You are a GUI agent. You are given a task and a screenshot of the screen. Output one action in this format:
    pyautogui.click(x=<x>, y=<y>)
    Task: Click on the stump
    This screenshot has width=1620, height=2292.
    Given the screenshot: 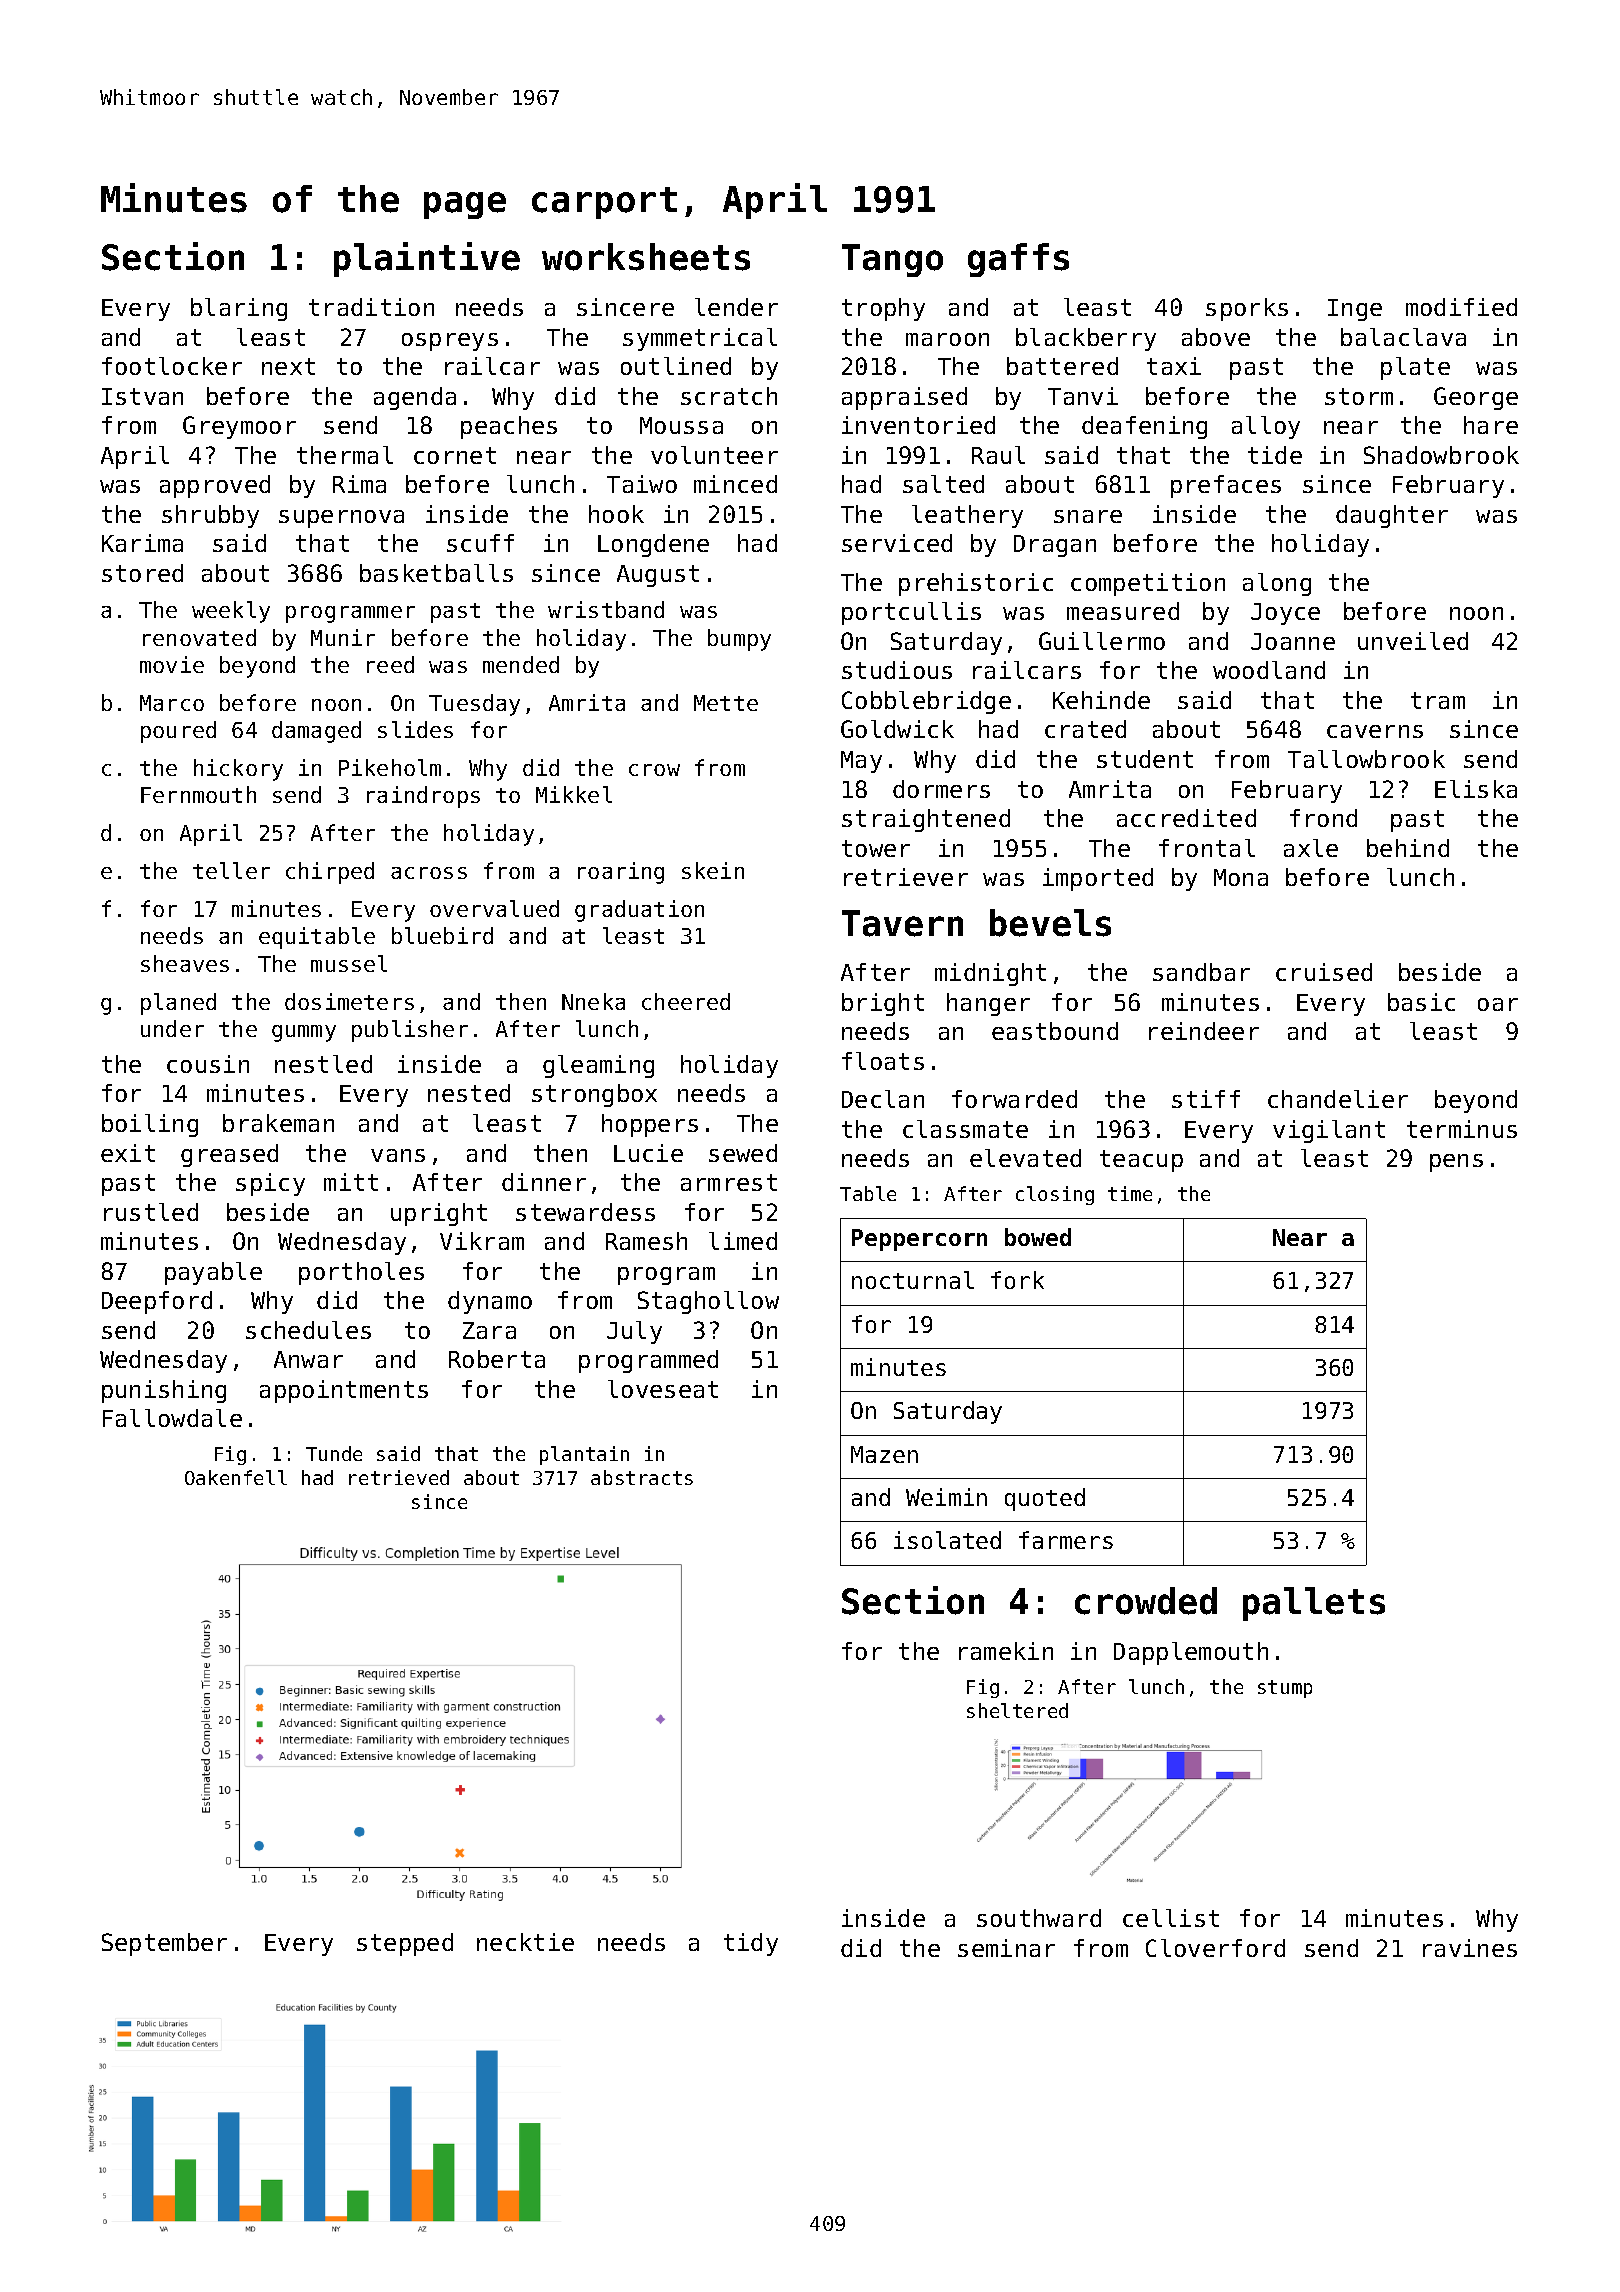 What is the action you would take?
    pyautogui.click(x=1285, y=1689)
